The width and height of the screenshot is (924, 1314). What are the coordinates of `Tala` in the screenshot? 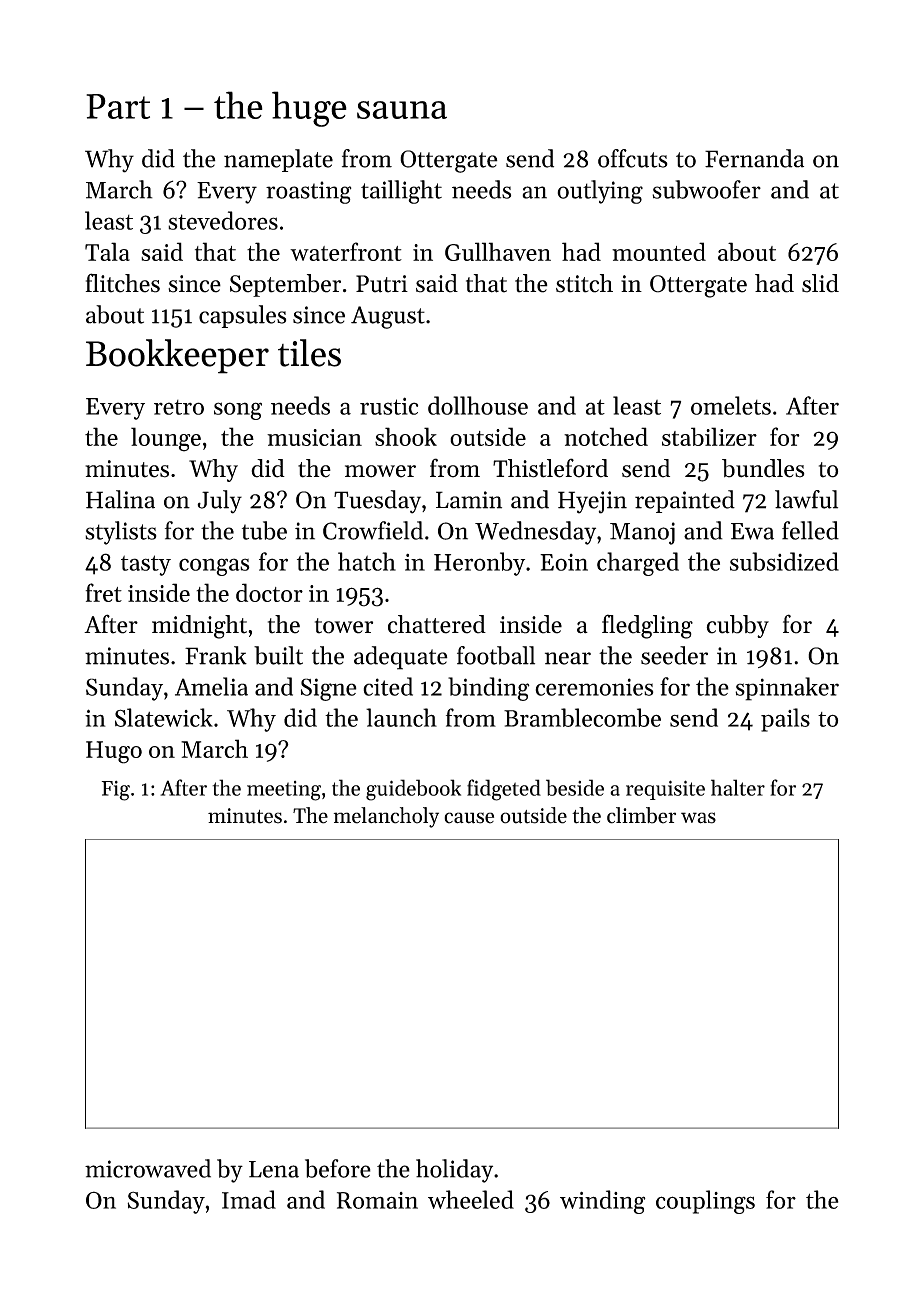 It's located at (107, 251).
